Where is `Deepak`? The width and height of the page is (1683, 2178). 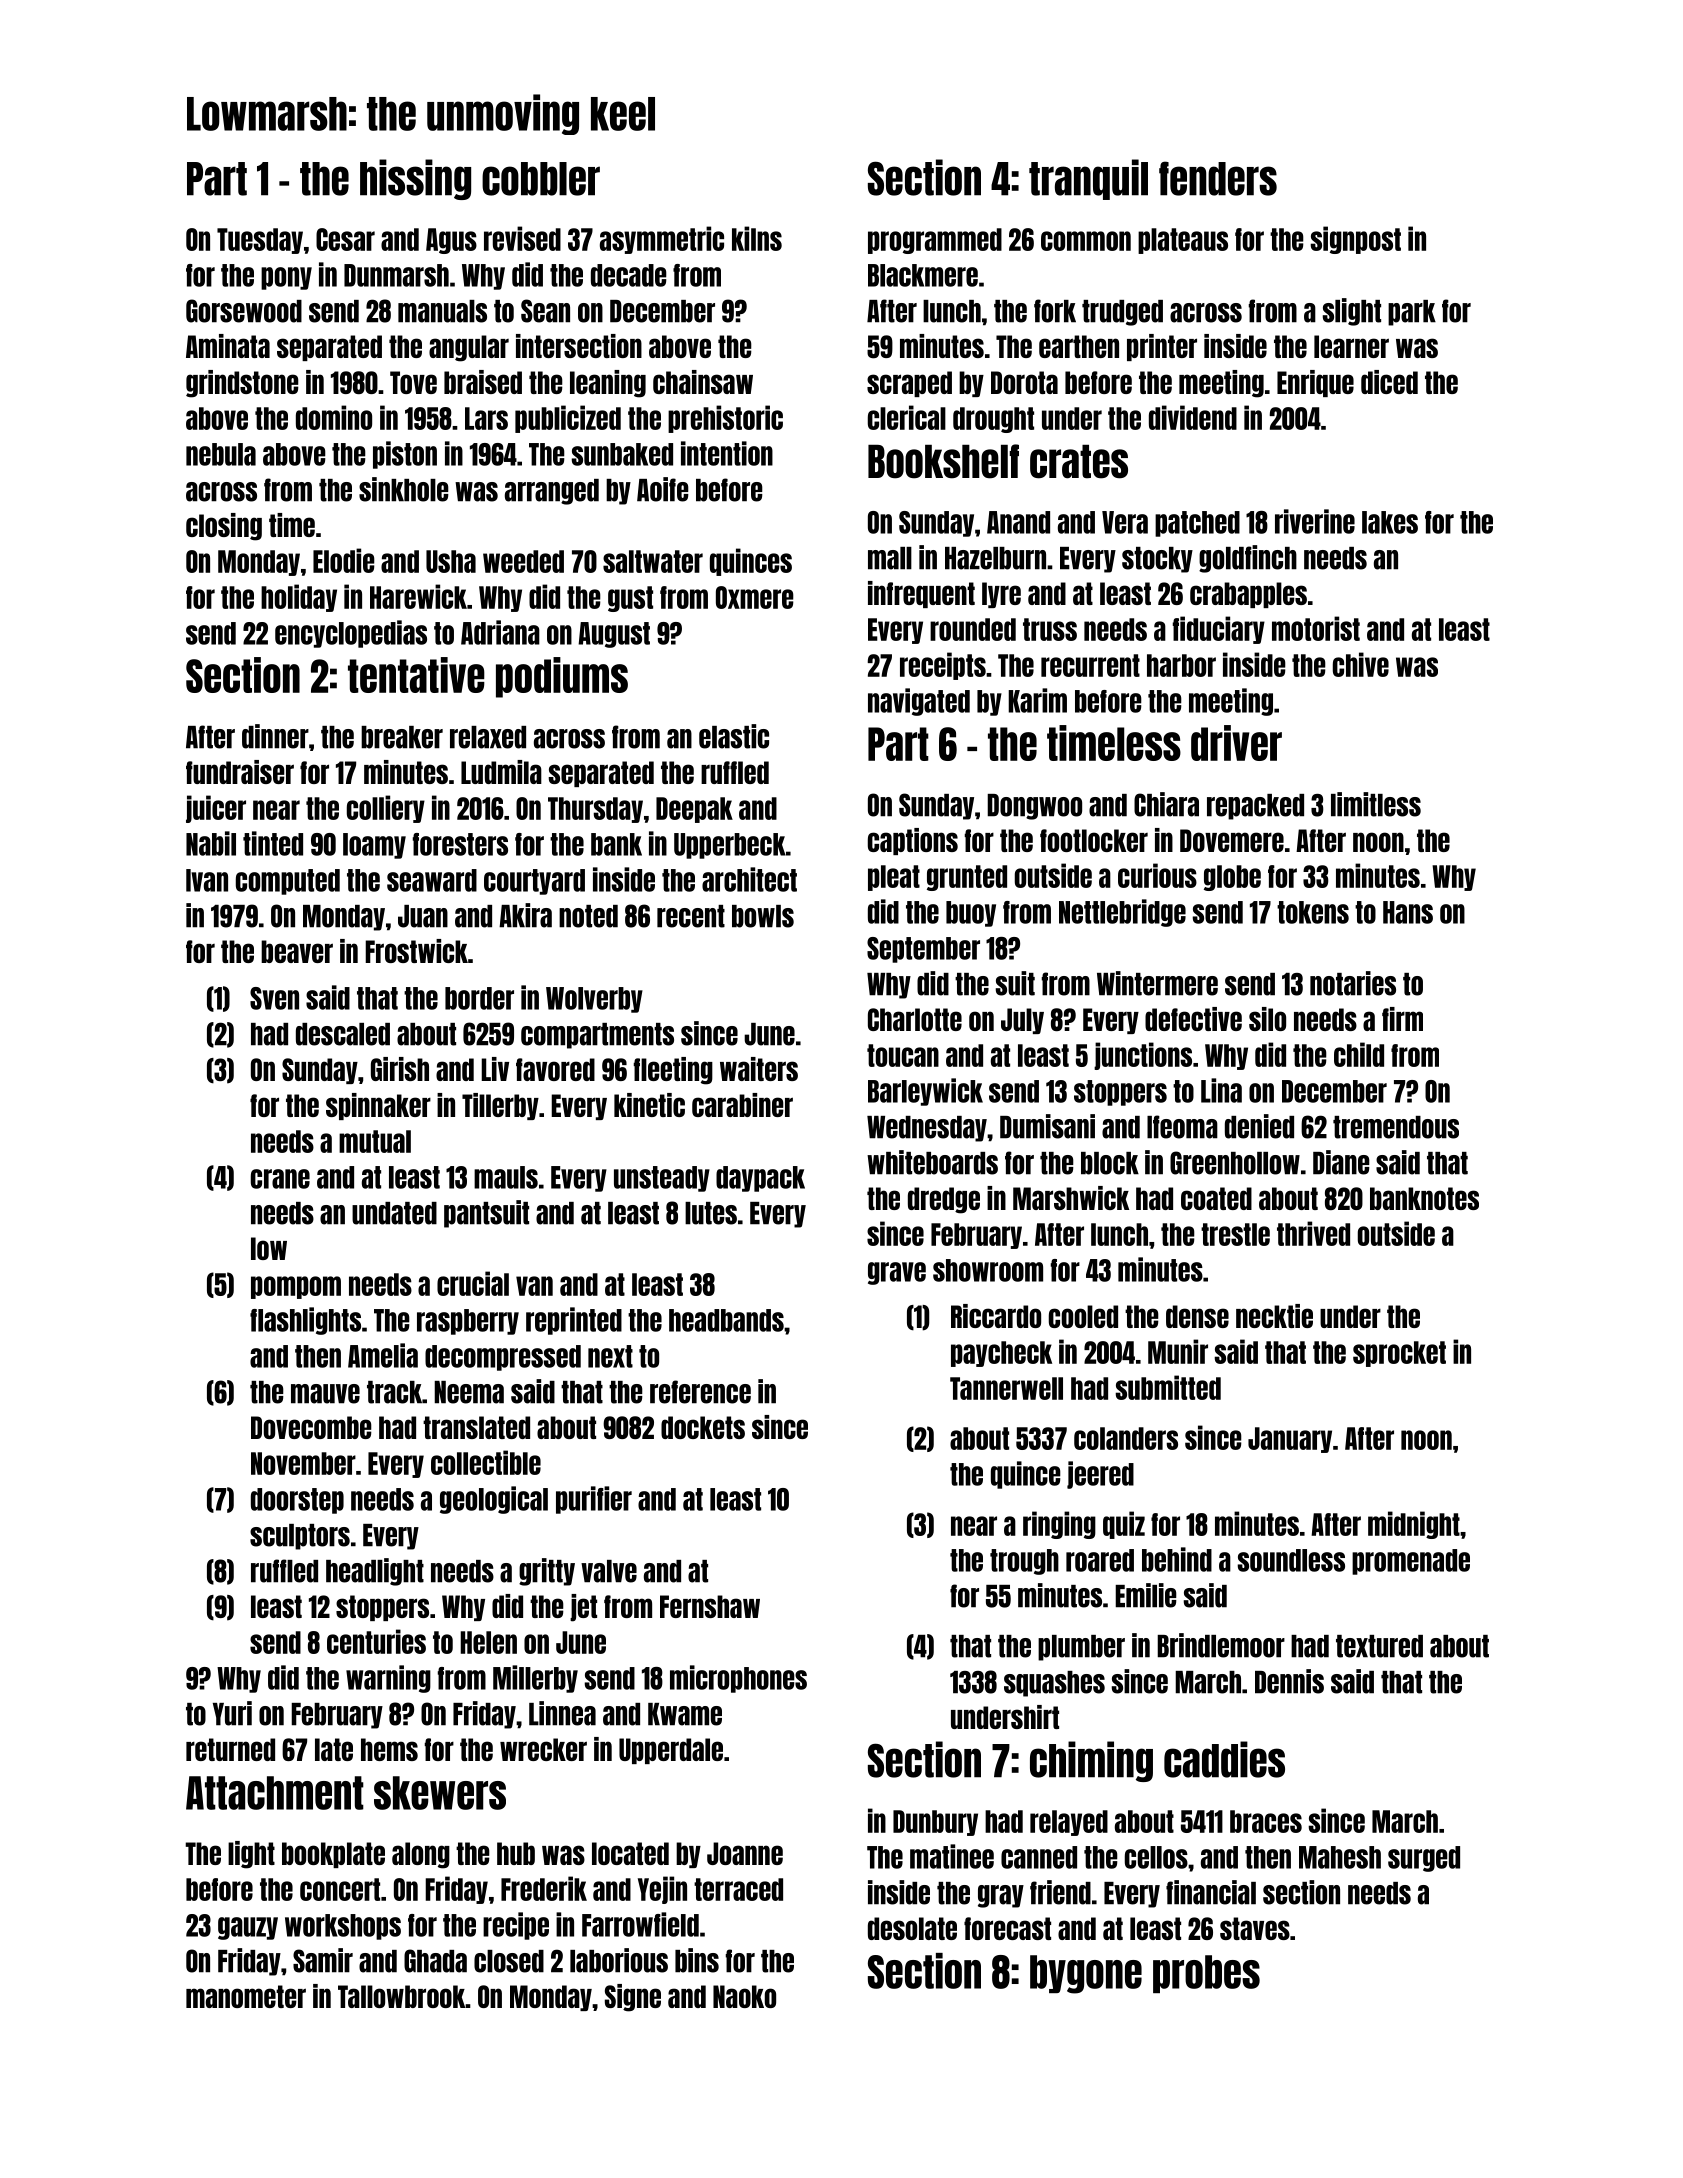
Deepak is located at coordinates (694, 810).
